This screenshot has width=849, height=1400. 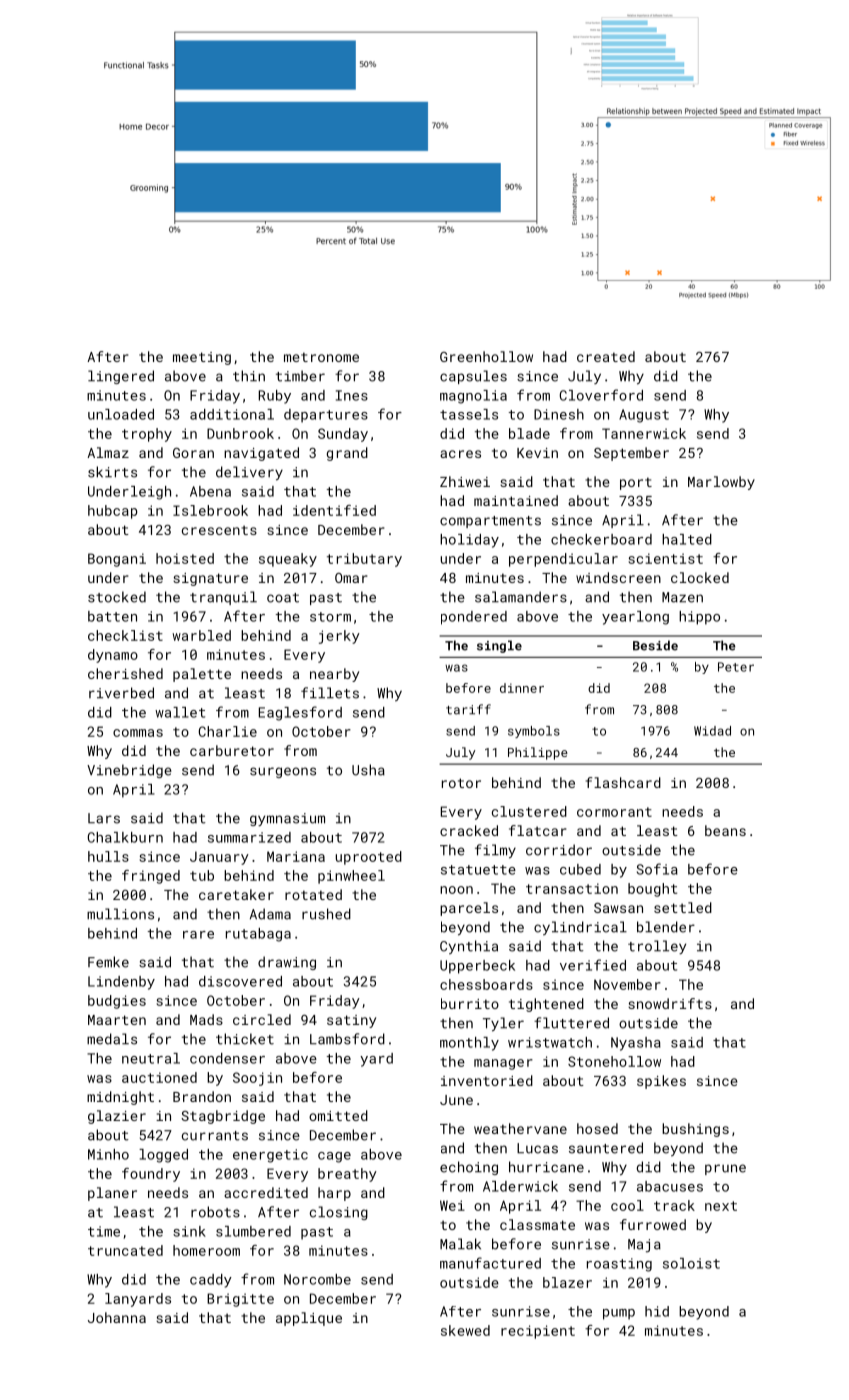 I want to click on riverbed, so click(x=121, y=693).
